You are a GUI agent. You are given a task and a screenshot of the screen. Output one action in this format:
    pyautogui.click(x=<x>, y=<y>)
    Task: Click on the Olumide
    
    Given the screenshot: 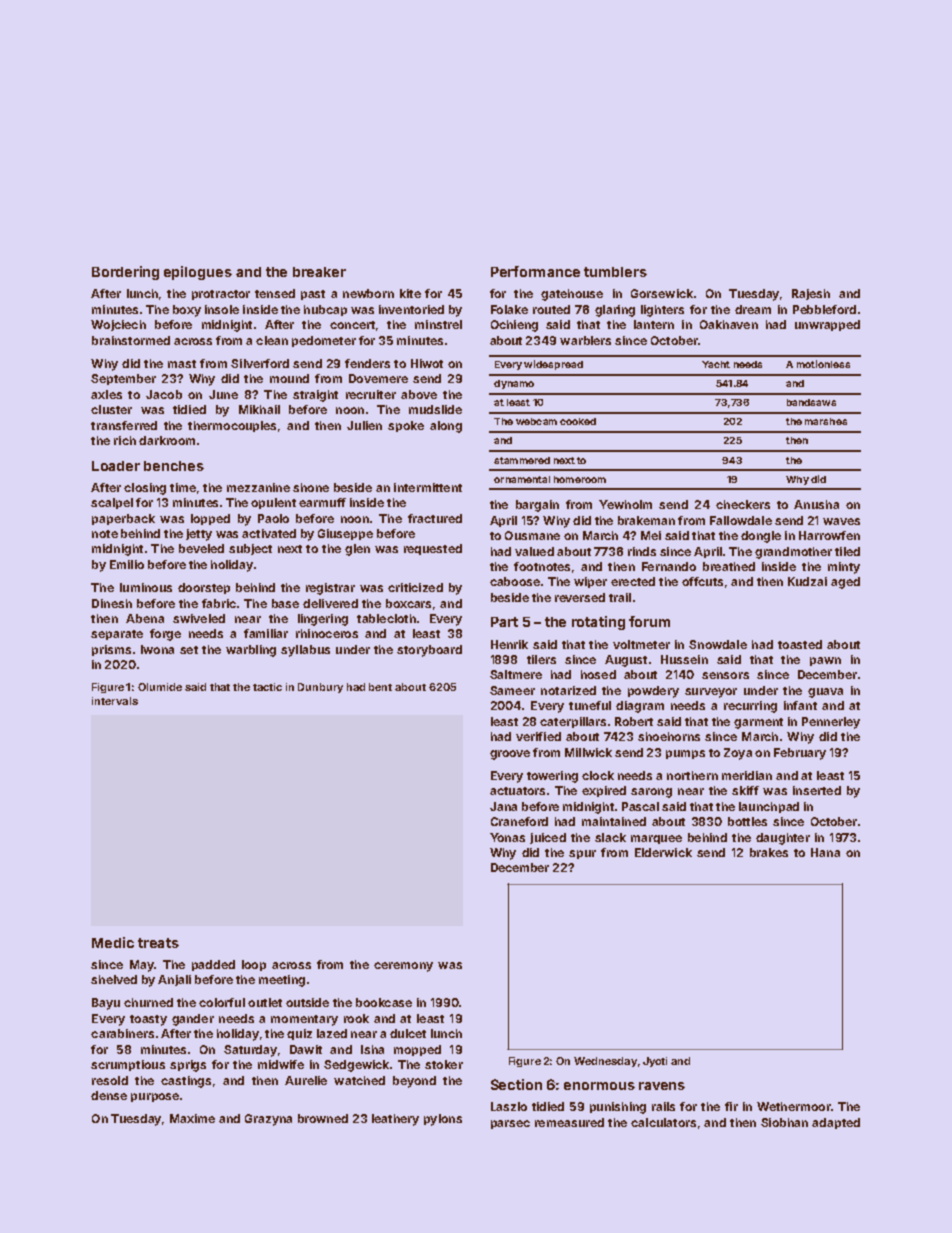 What is the action you would take?
    pyautogui.click(x=160, y=687)
